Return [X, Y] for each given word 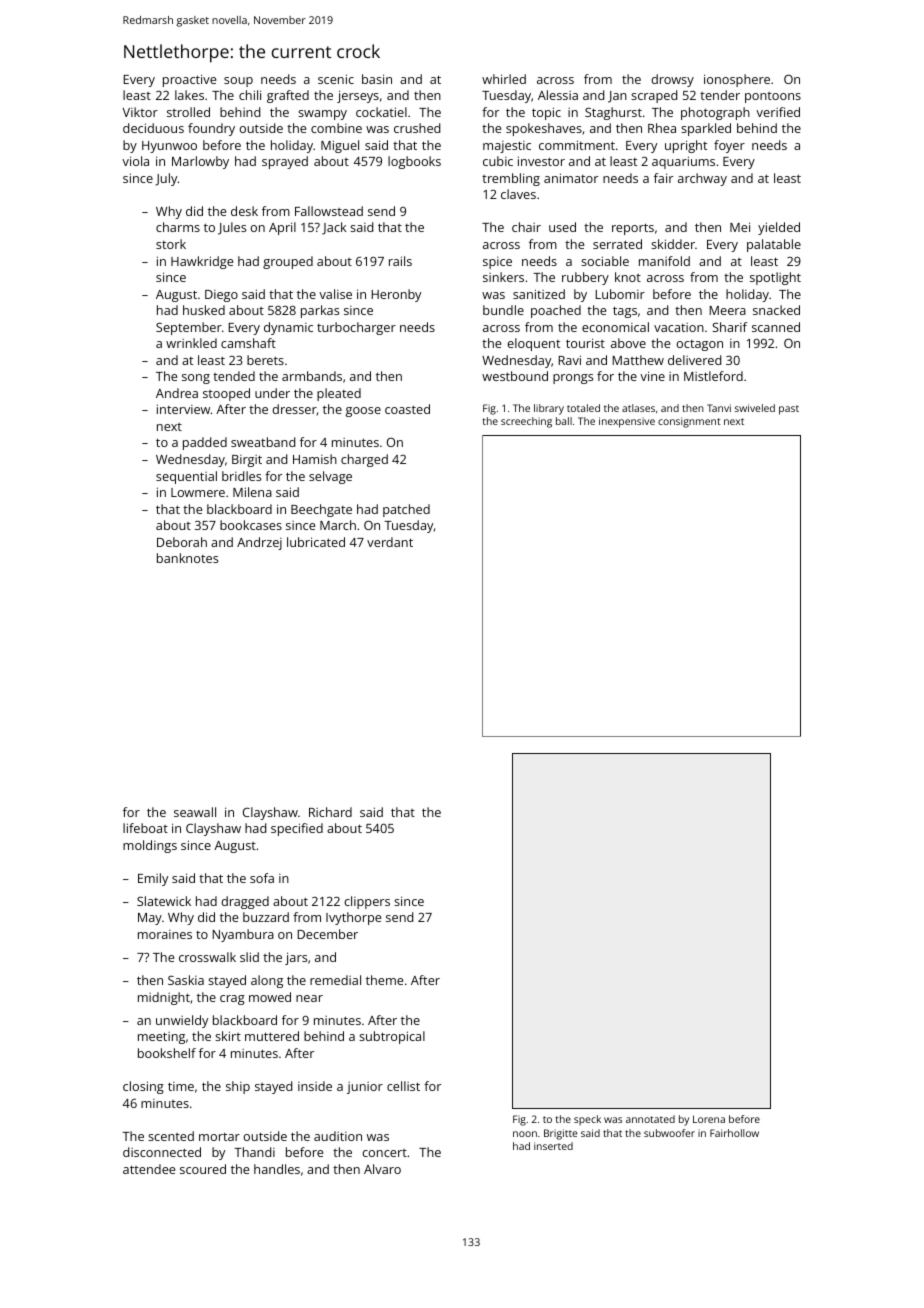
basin [377, 79]
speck [587, 1120]
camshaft [248, 343]
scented [171, 1136]
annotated [650, 1119]
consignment [689, 422]
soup [238, 82]
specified [297, 829]
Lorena [709, 1119]
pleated [339, 394]
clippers [367, 902]
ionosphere [737, 80]
